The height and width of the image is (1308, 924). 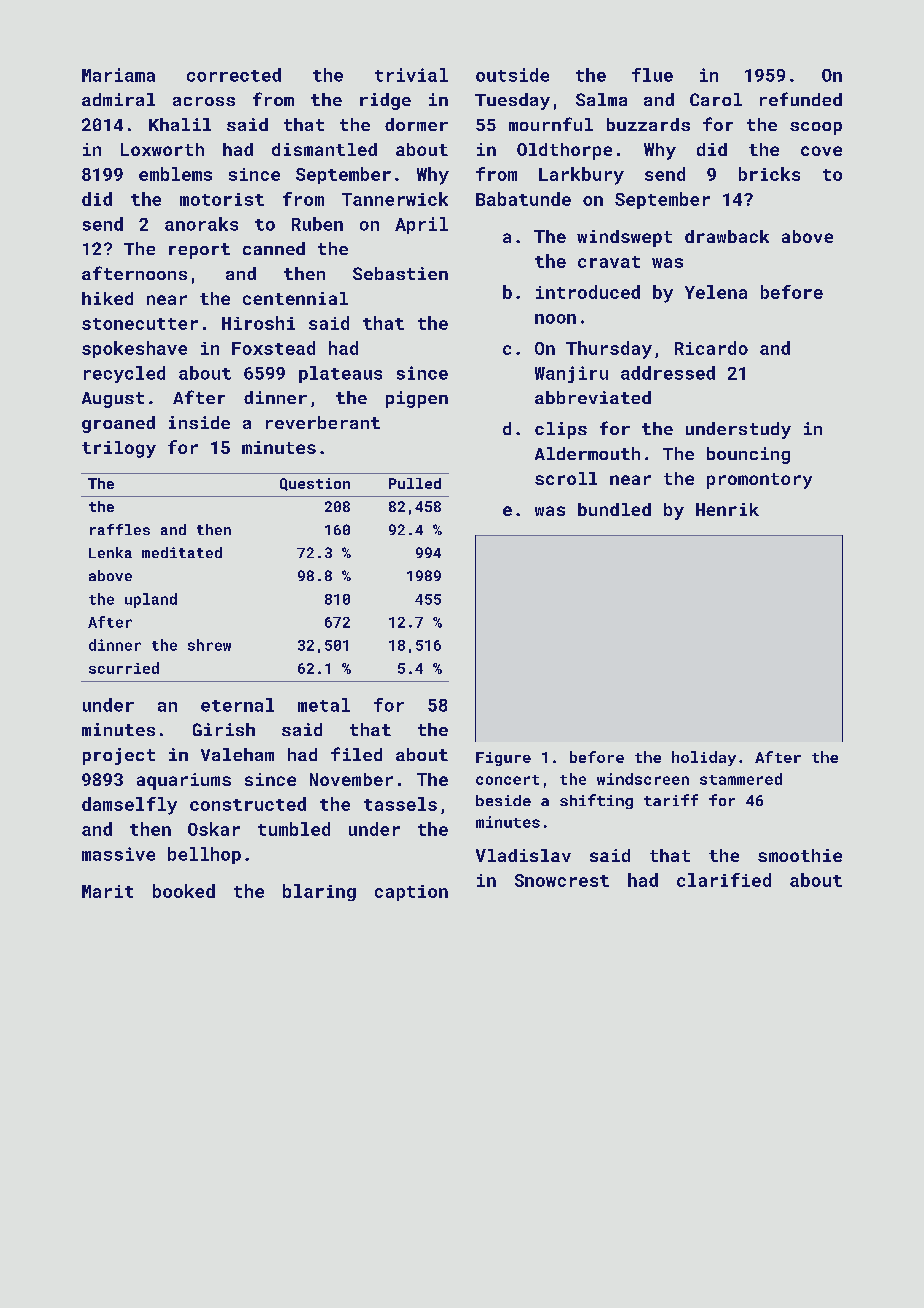 What do you see at coordinates (587, 453) in the image?
I see `Aldermouth` at bounding box center [587, 453].
